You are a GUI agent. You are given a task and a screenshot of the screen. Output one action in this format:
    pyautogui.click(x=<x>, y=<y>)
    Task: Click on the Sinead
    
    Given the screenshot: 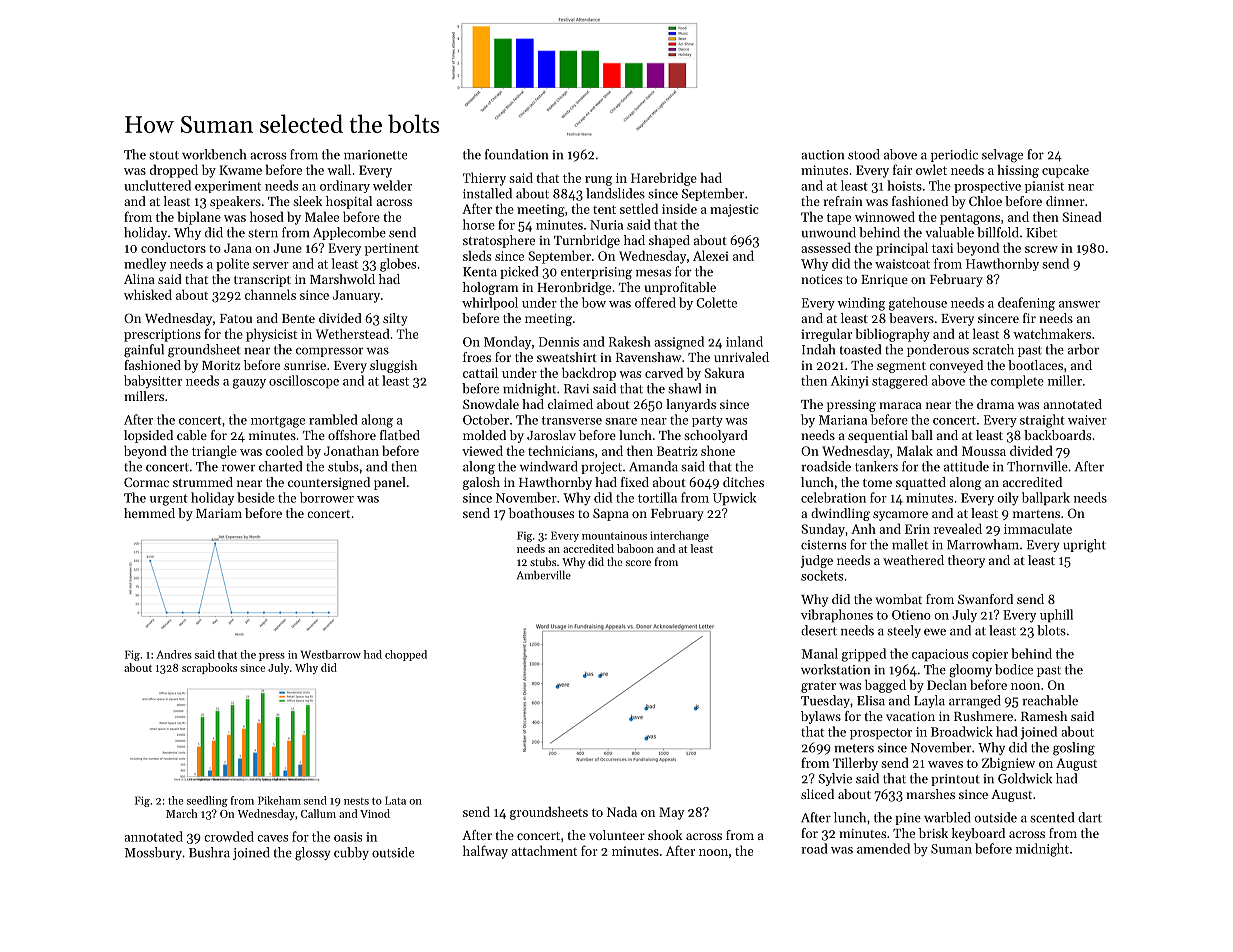 What is the action you would take?
    pyautogui.click(x=1082, y=216)
